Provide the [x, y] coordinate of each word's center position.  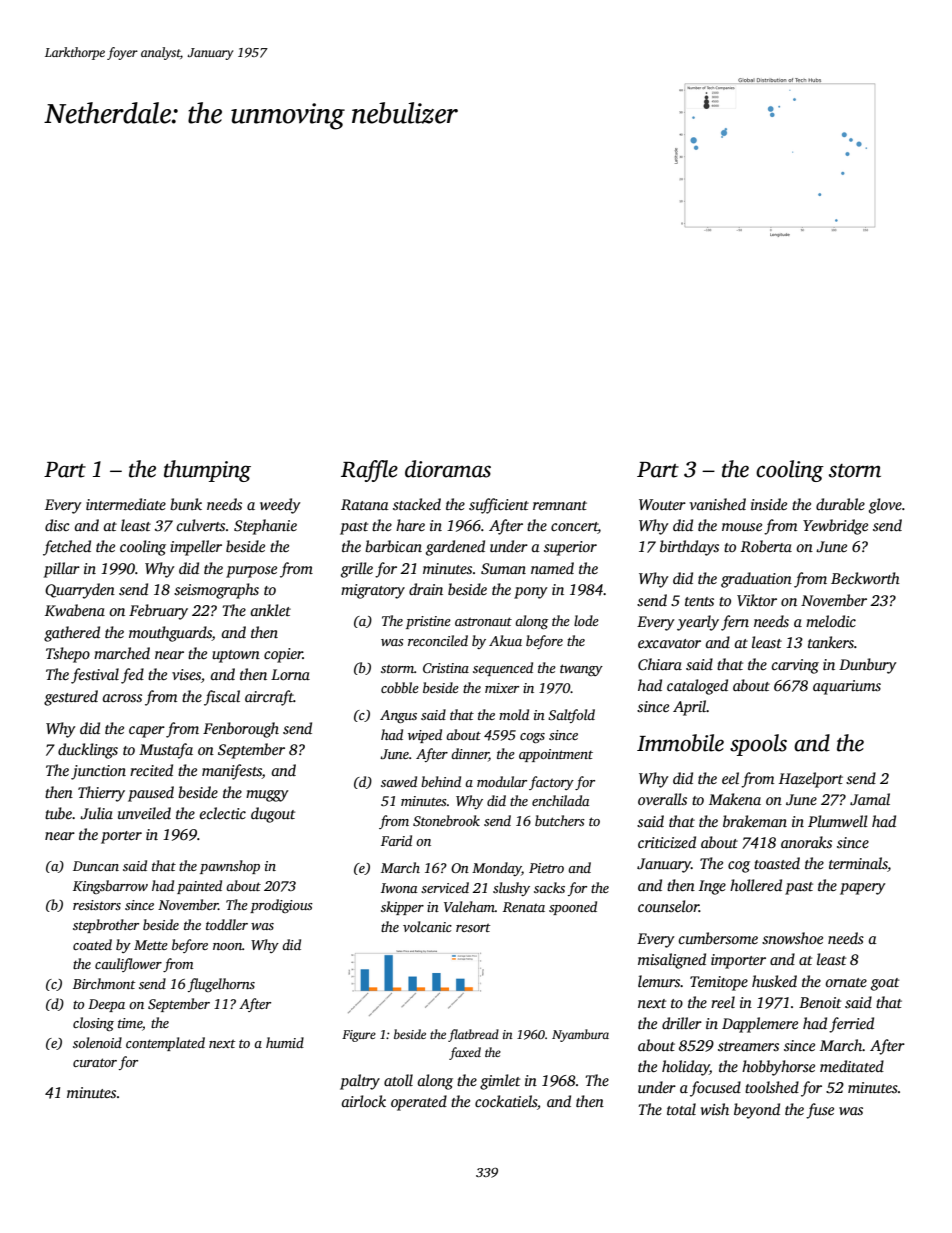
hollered [756, 885]
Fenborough [241, 730]
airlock [363, 1101]
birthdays [689, 548]
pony [531, 593]
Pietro [546, 868]
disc [57, 525]
